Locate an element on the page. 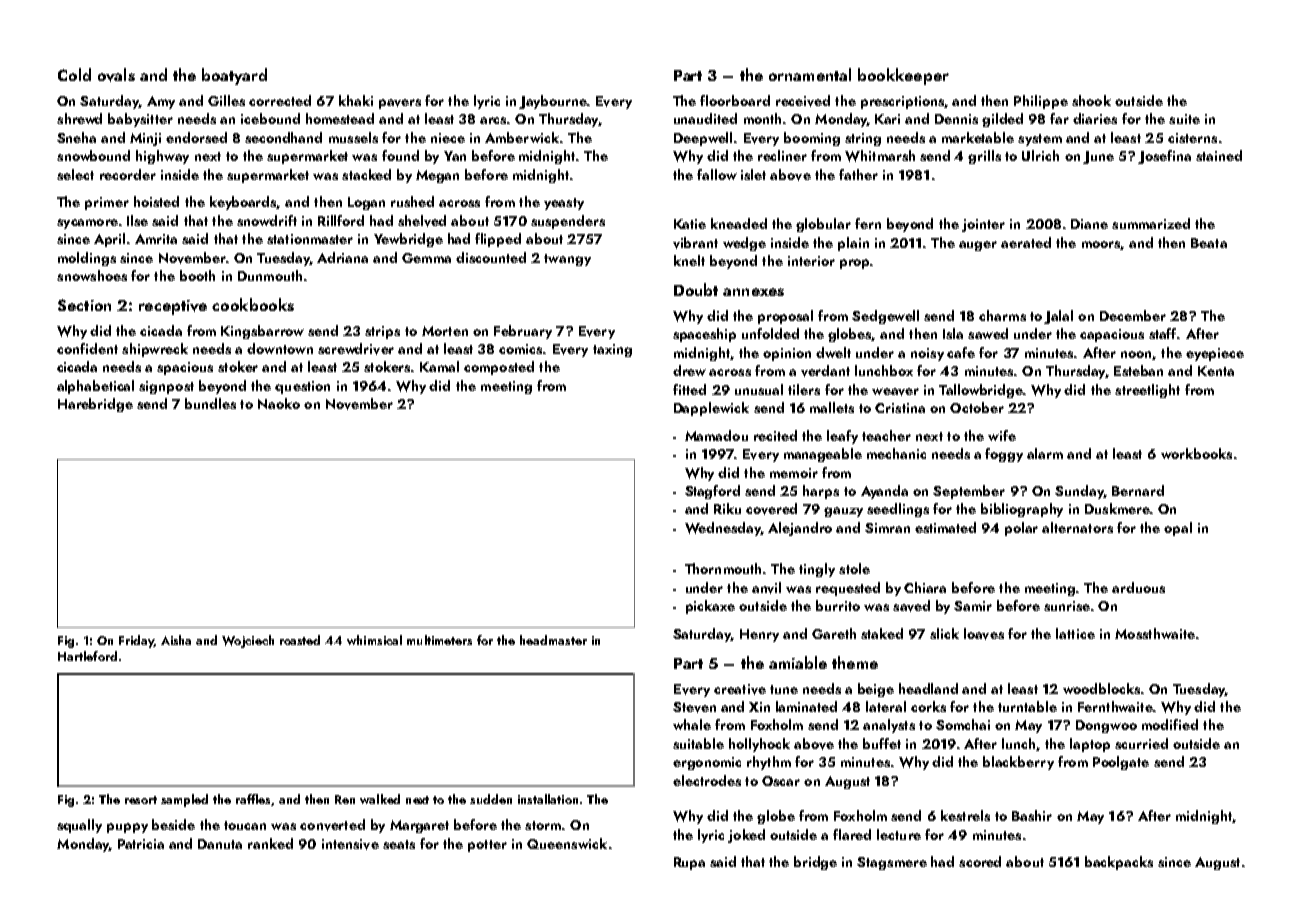 This page has height=924, width=1308. wedge is located at coordinates (744, 244).
